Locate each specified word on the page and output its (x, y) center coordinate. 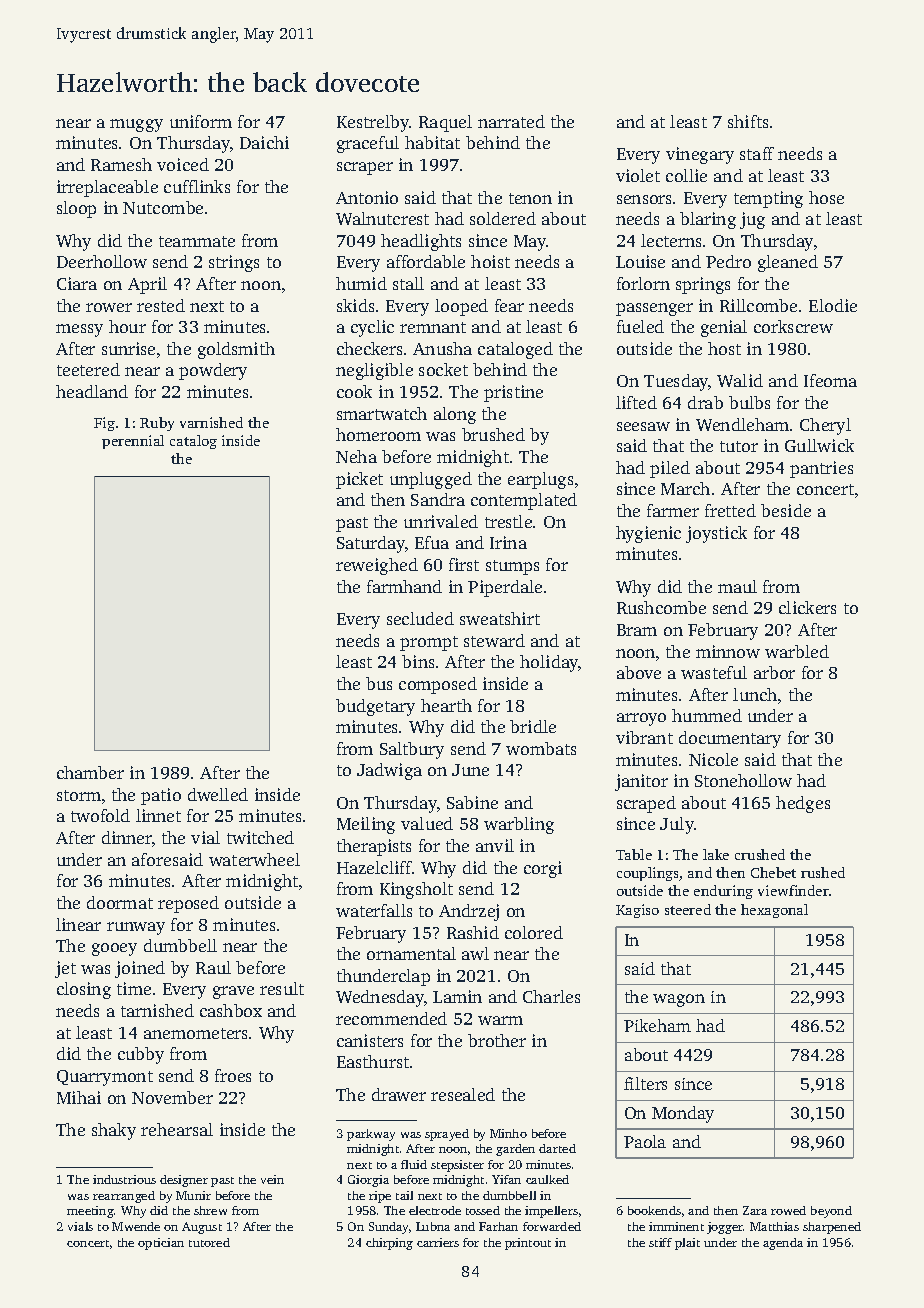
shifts (748, 121)
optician (161, 1244)
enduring (723, 892)
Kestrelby (373, 123)
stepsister (457, 1166)
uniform (201, 121)
